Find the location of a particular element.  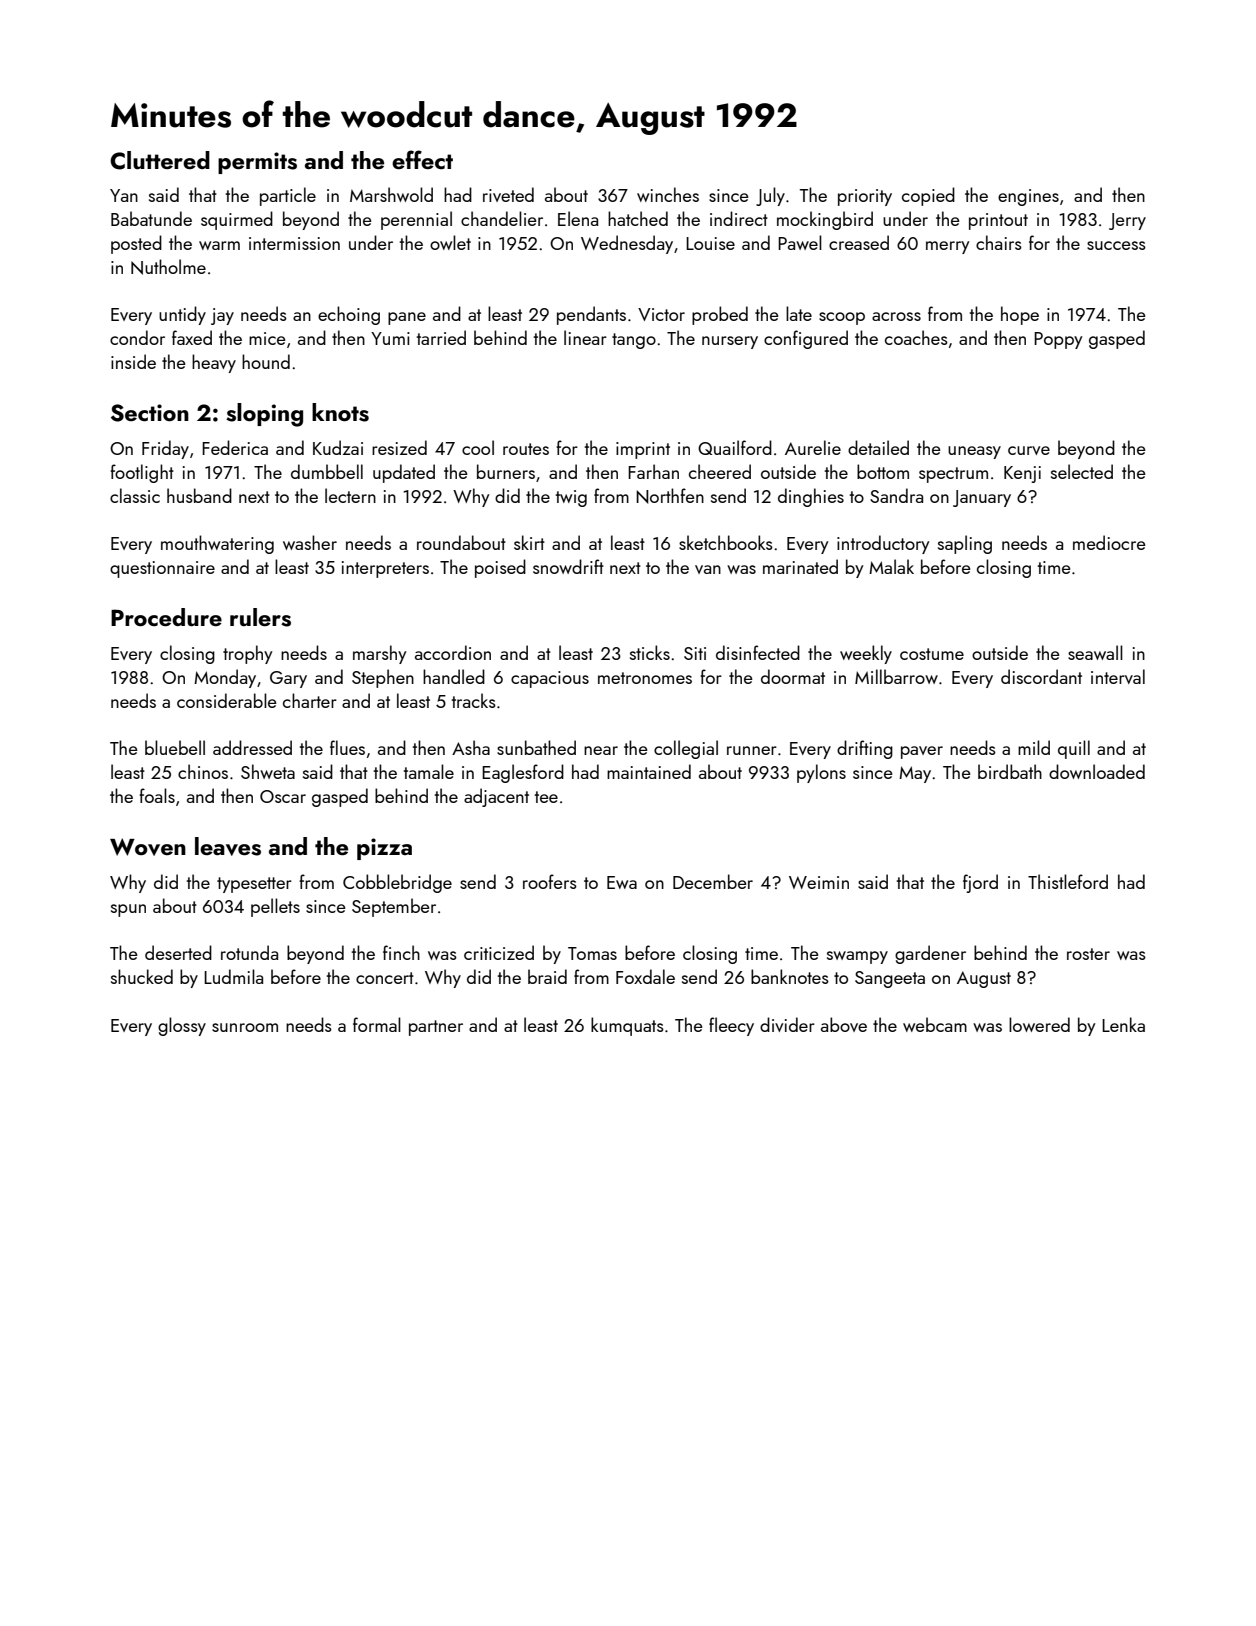

mediocre is located at coordinates (1109, 542).
